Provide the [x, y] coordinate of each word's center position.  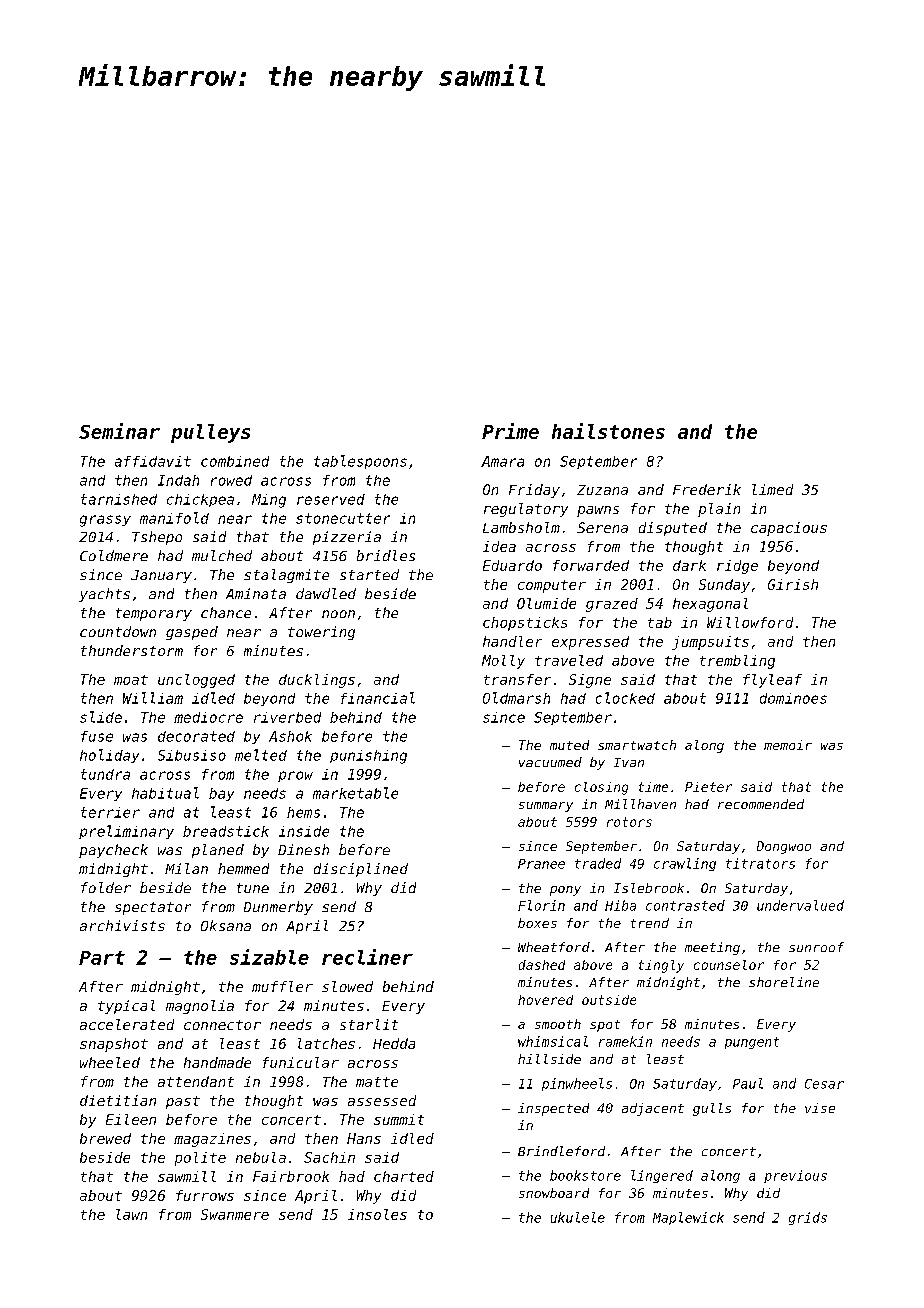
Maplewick [688, 1218]
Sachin [329, 1157]
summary [546, 807]
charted [404, 1176]
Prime [510, 431]
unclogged [196, 681]
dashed [542, 965]
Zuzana [602, 490]
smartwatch [637, 745]
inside [304, 831]
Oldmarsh [516, 698]
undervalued [800, 905]
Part [102, 958]
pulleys [210, 433]
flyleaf [772, 681]
